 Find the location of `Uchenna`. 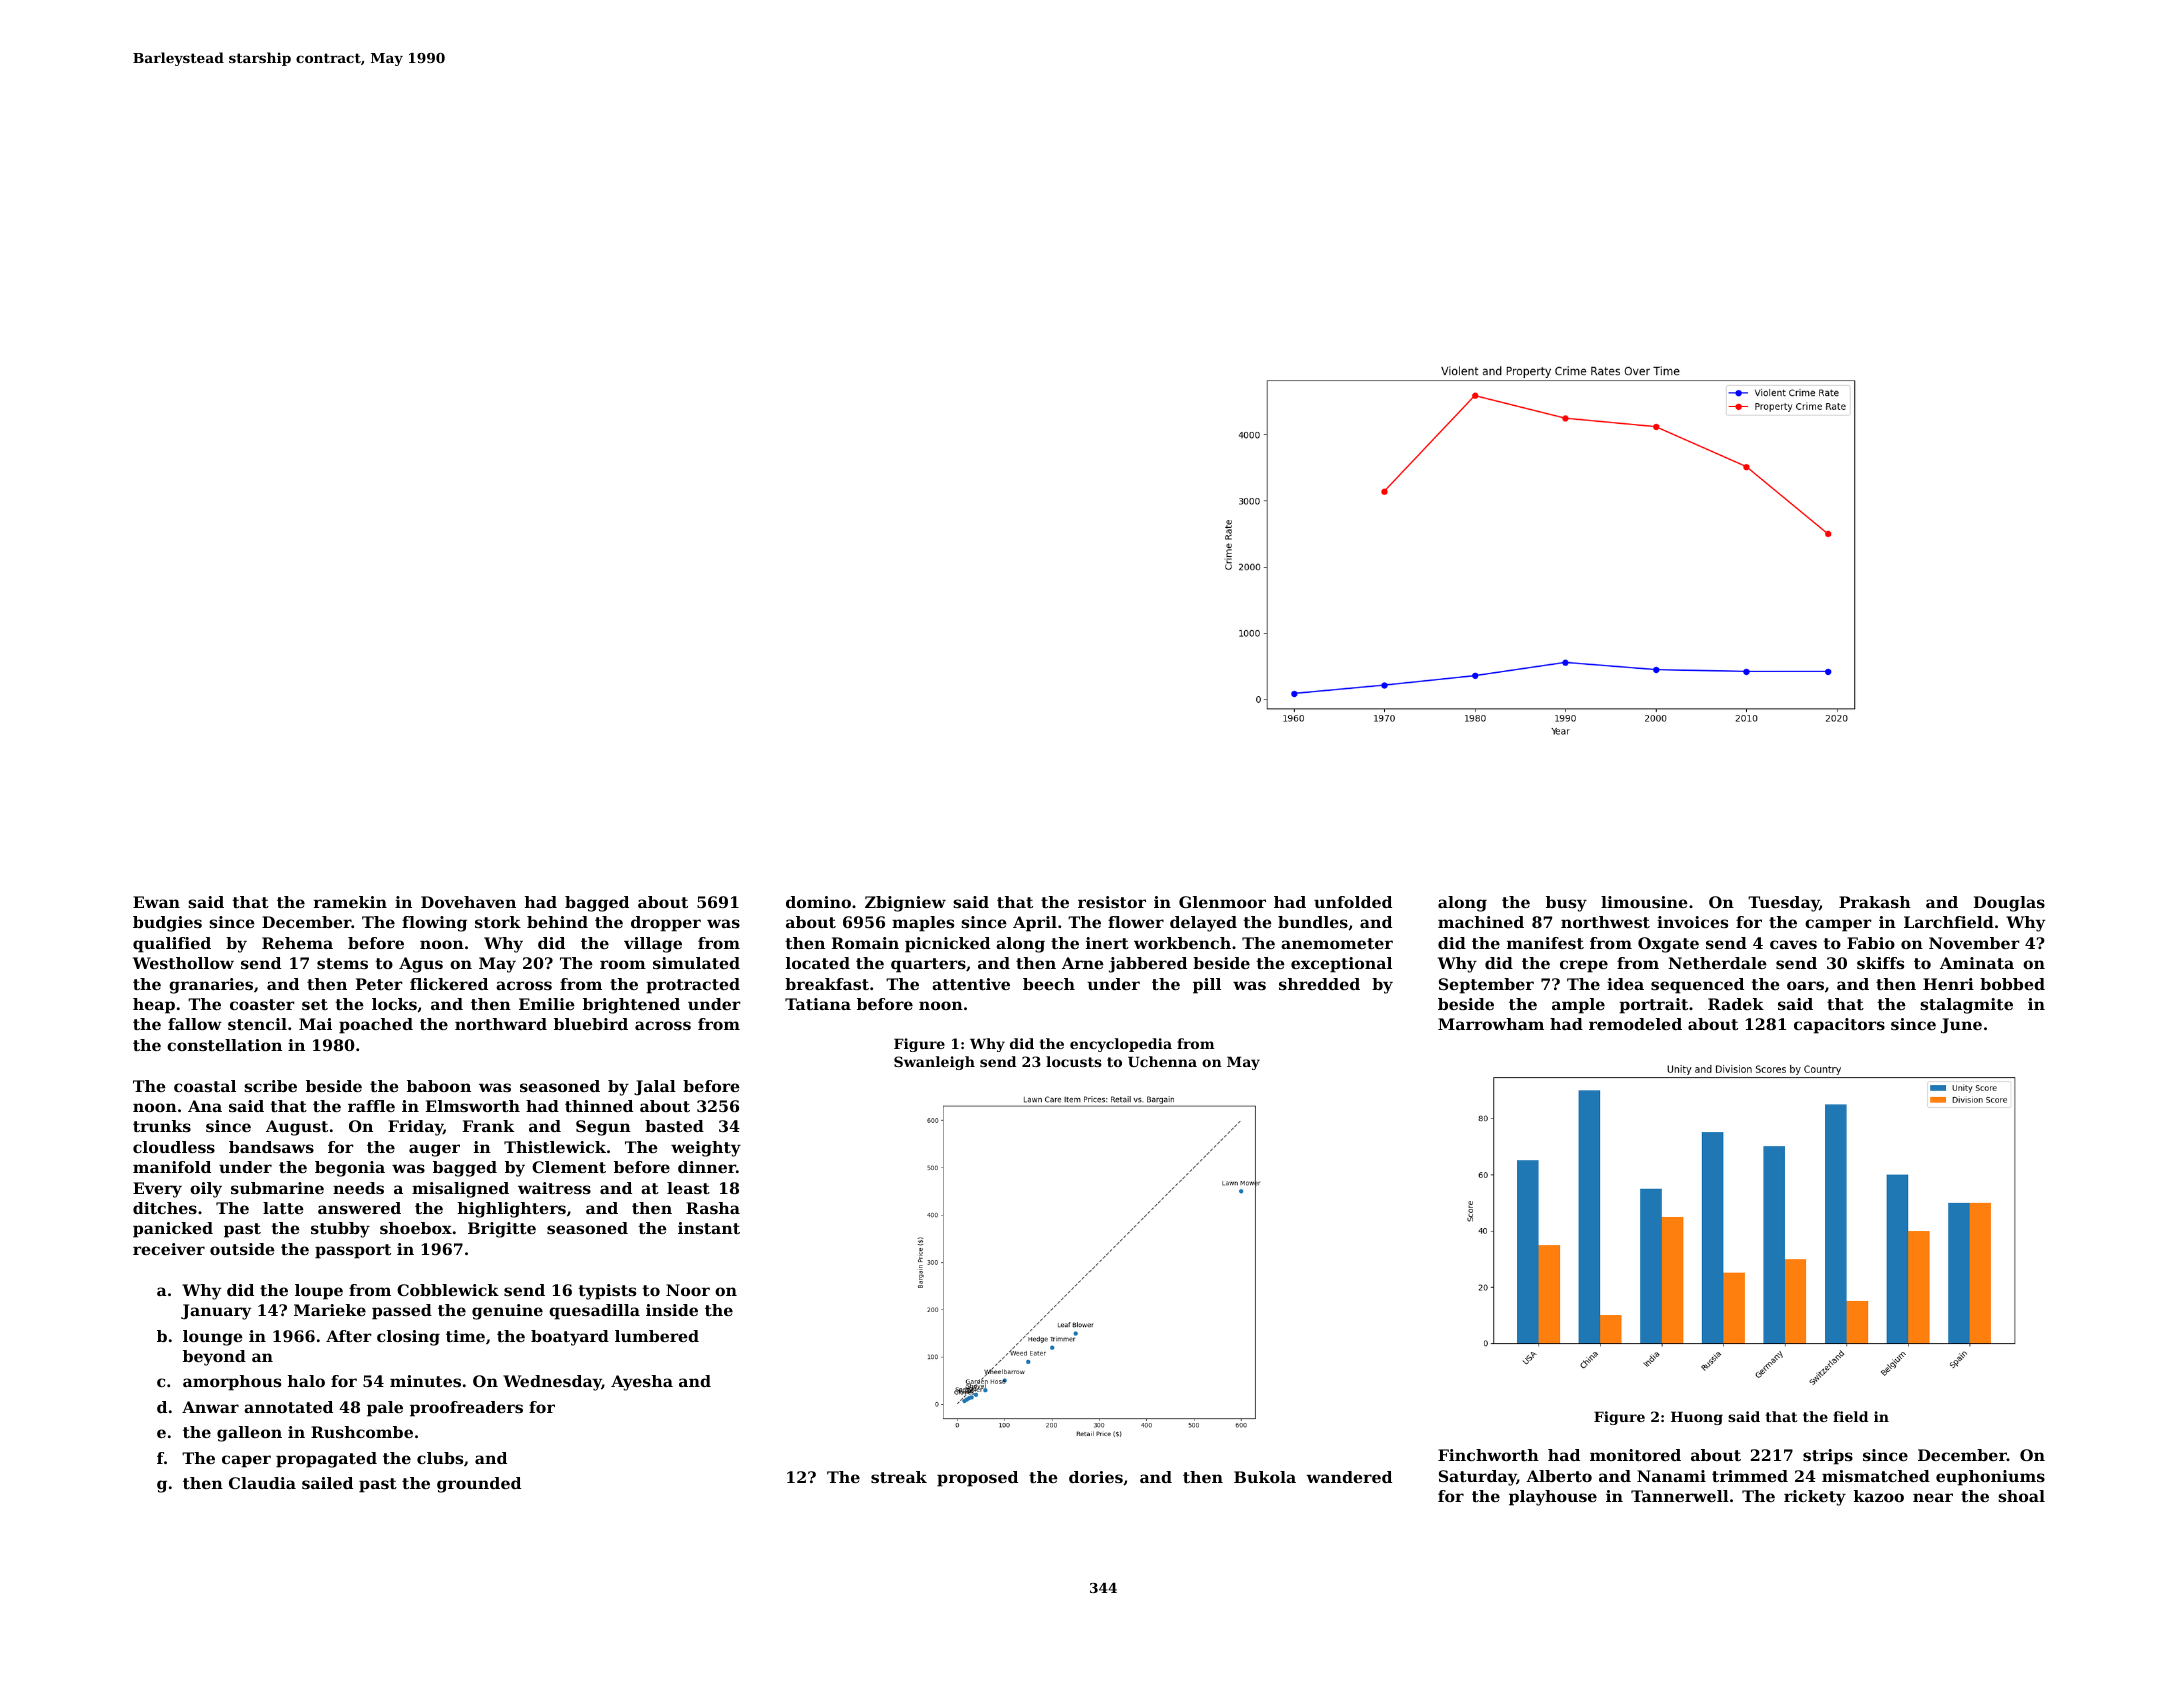

Uchenna is located at coordinates (1162, 1061).
